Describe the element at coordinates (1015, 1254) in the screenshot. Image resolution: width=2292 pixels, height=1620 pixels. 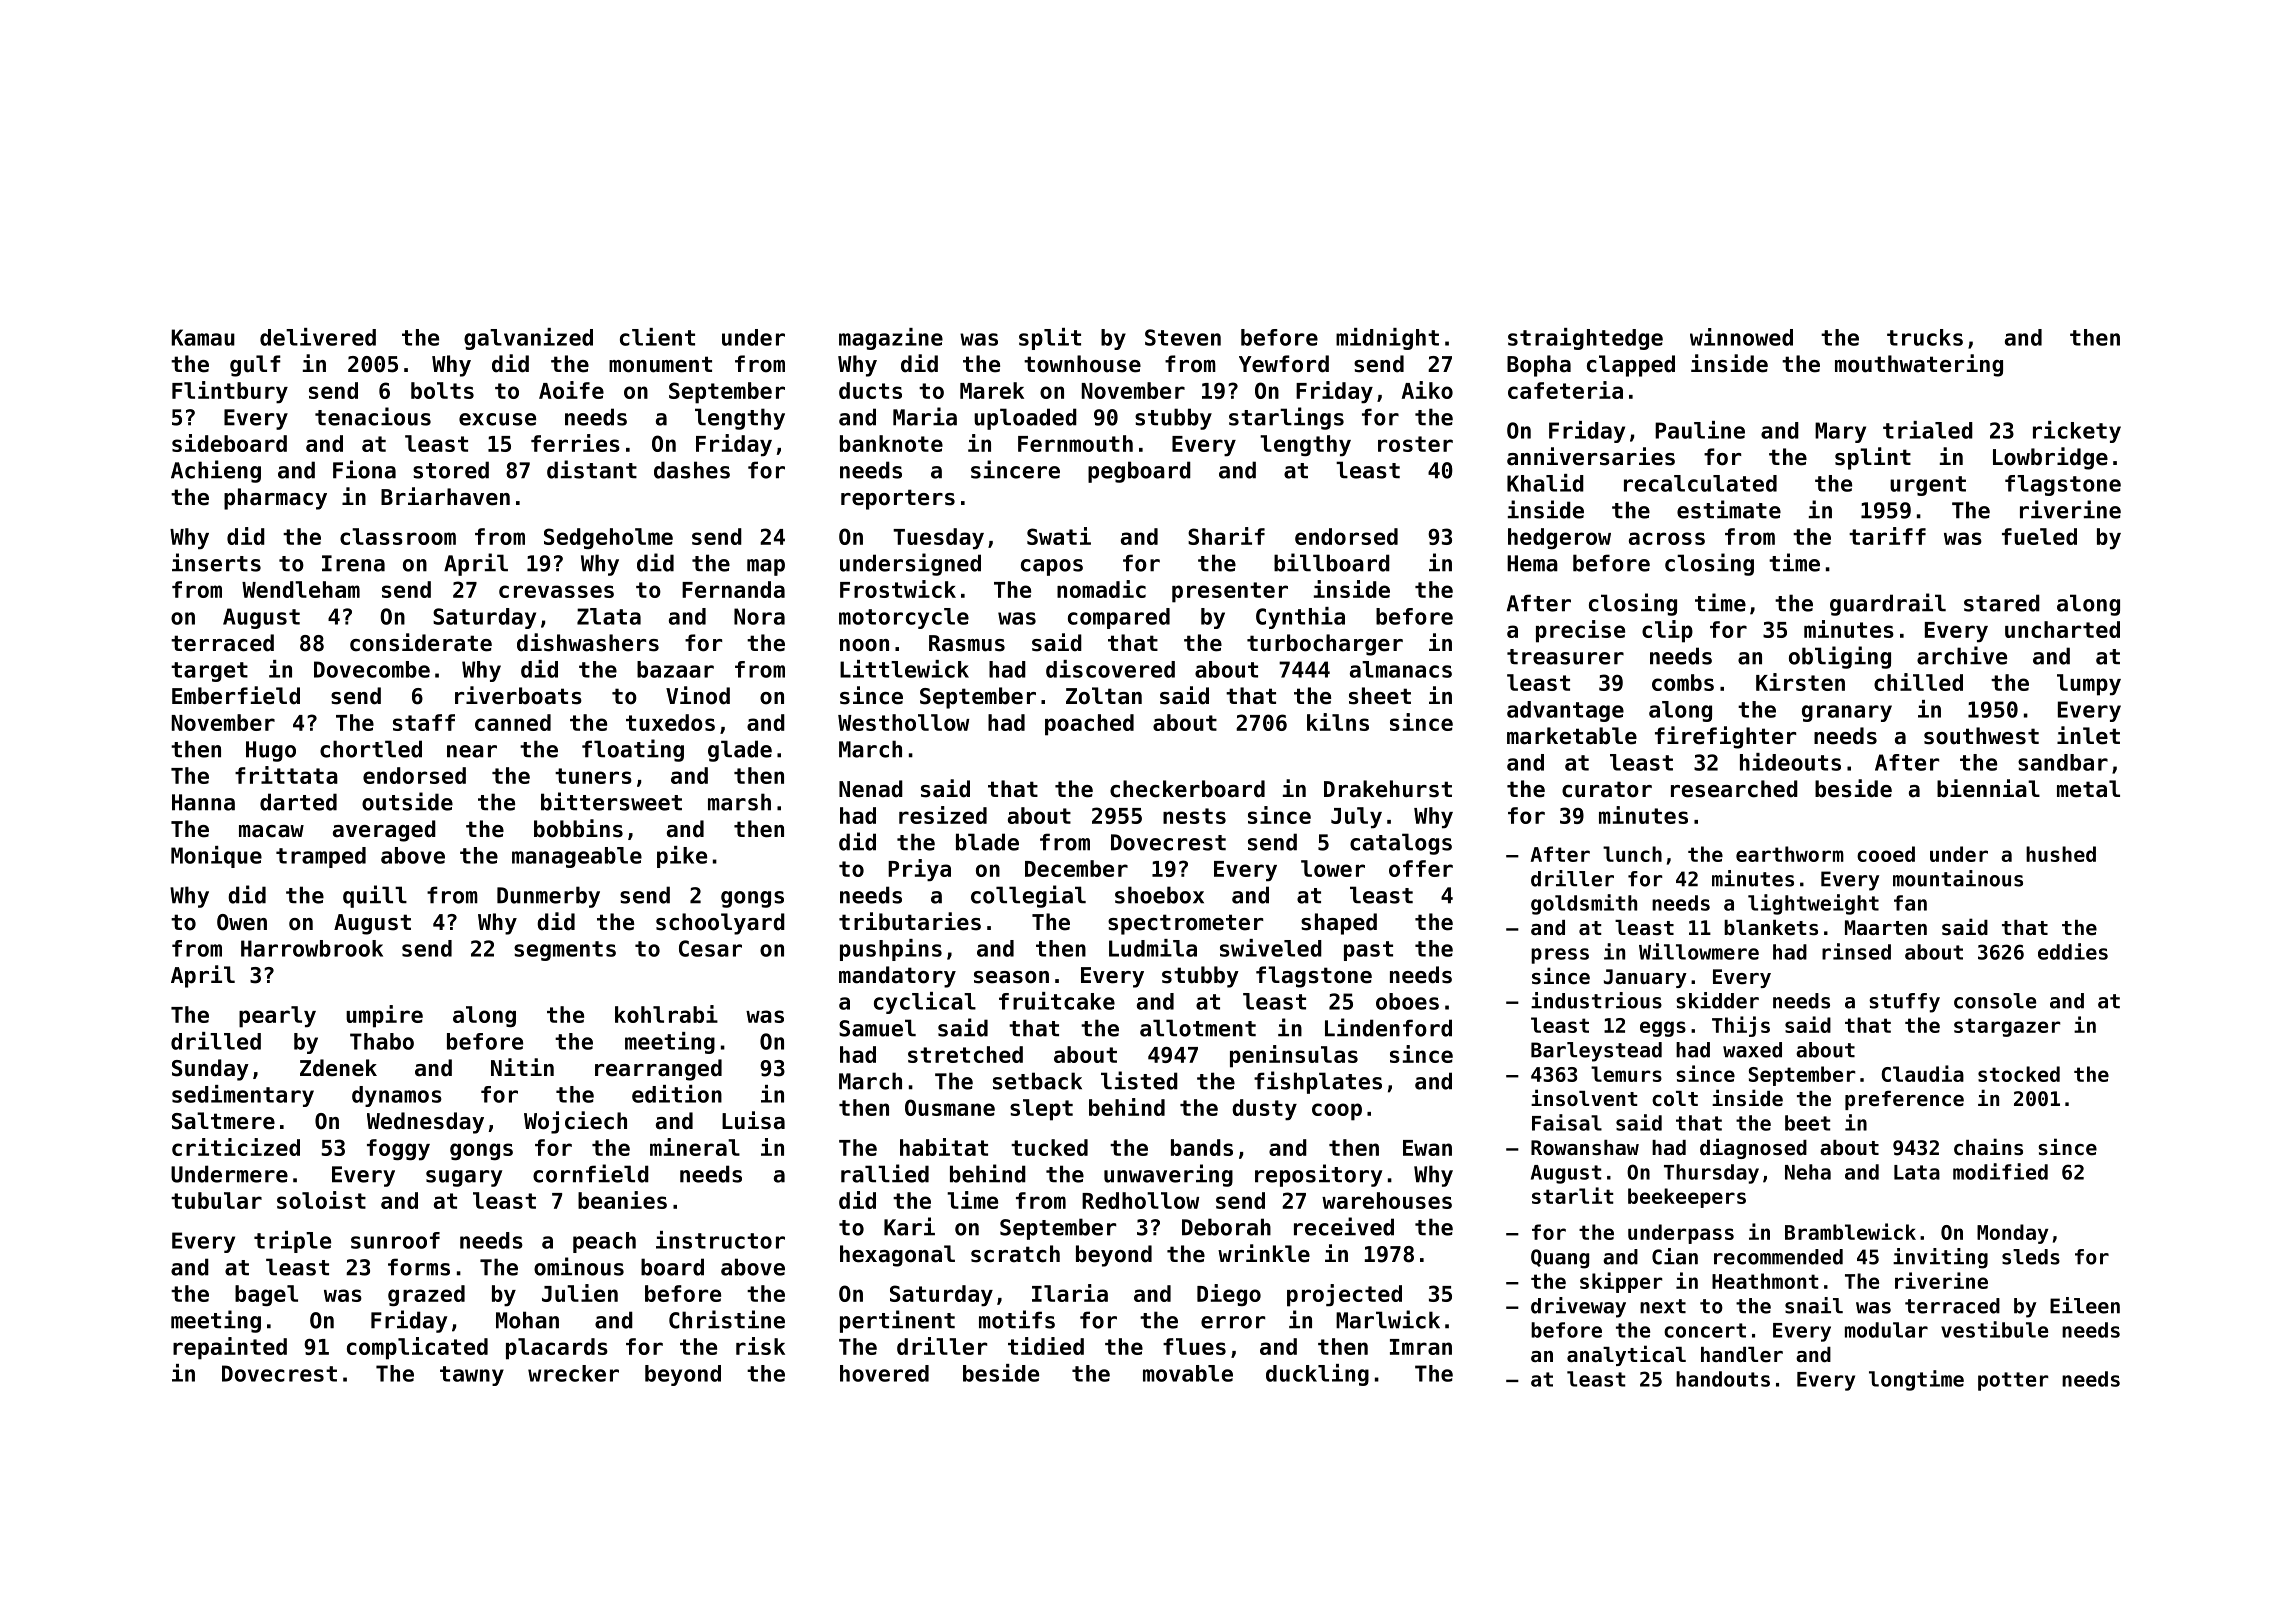
I see `scratch` at that location.
